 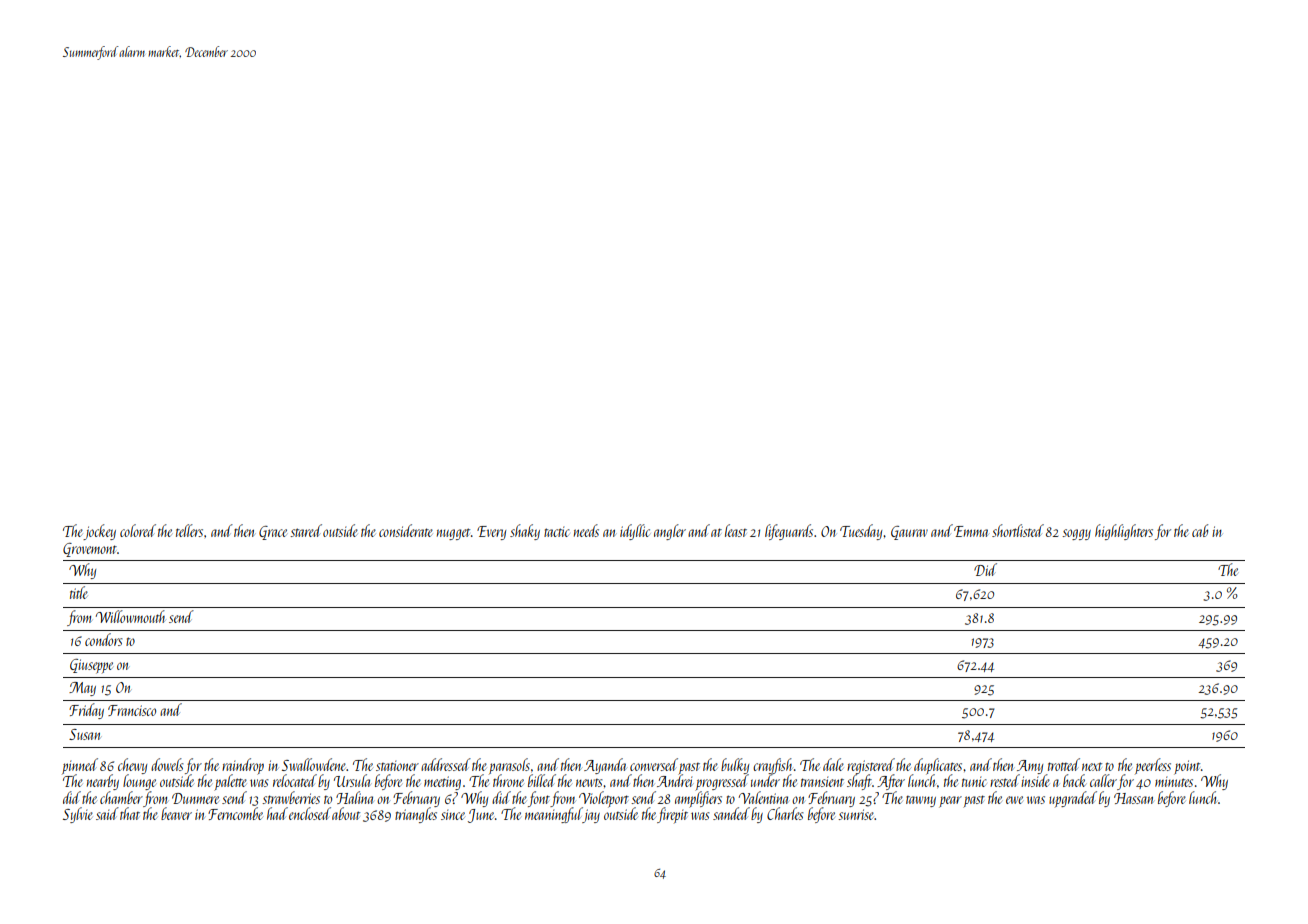 I want to click on soggy, so click(x=1076, y=534).
